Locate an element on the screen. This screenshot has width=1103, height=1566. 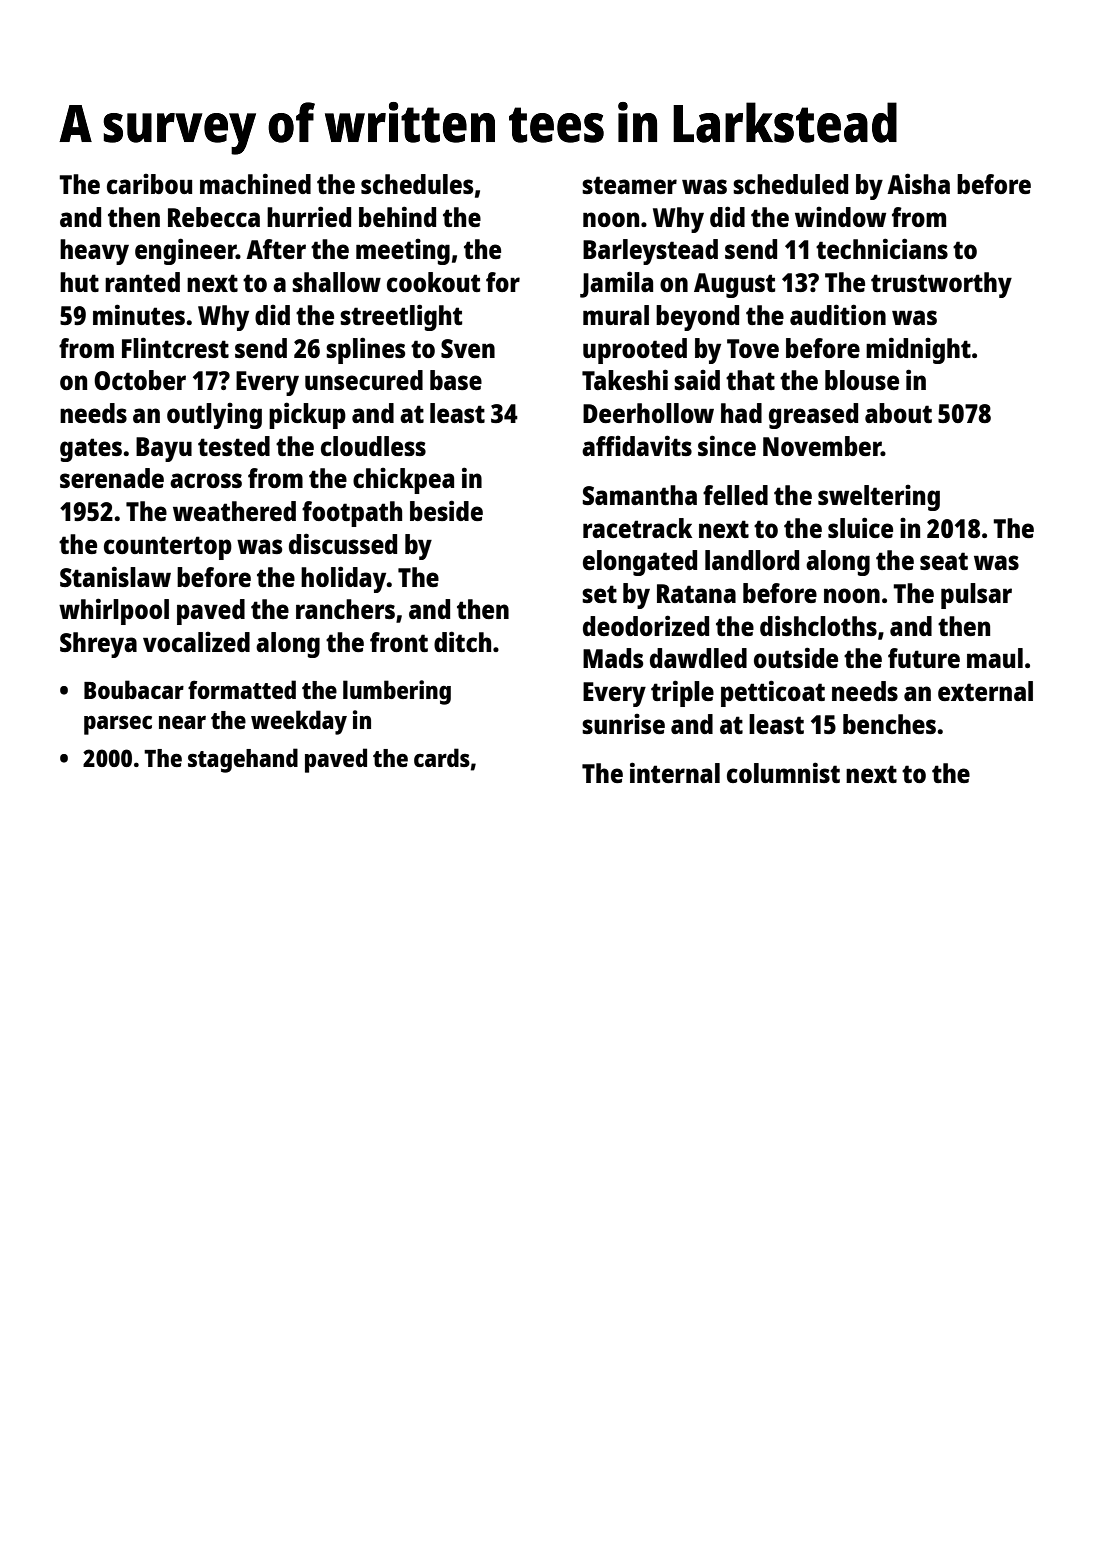
Samantha is located at coordinates (640, 495).
